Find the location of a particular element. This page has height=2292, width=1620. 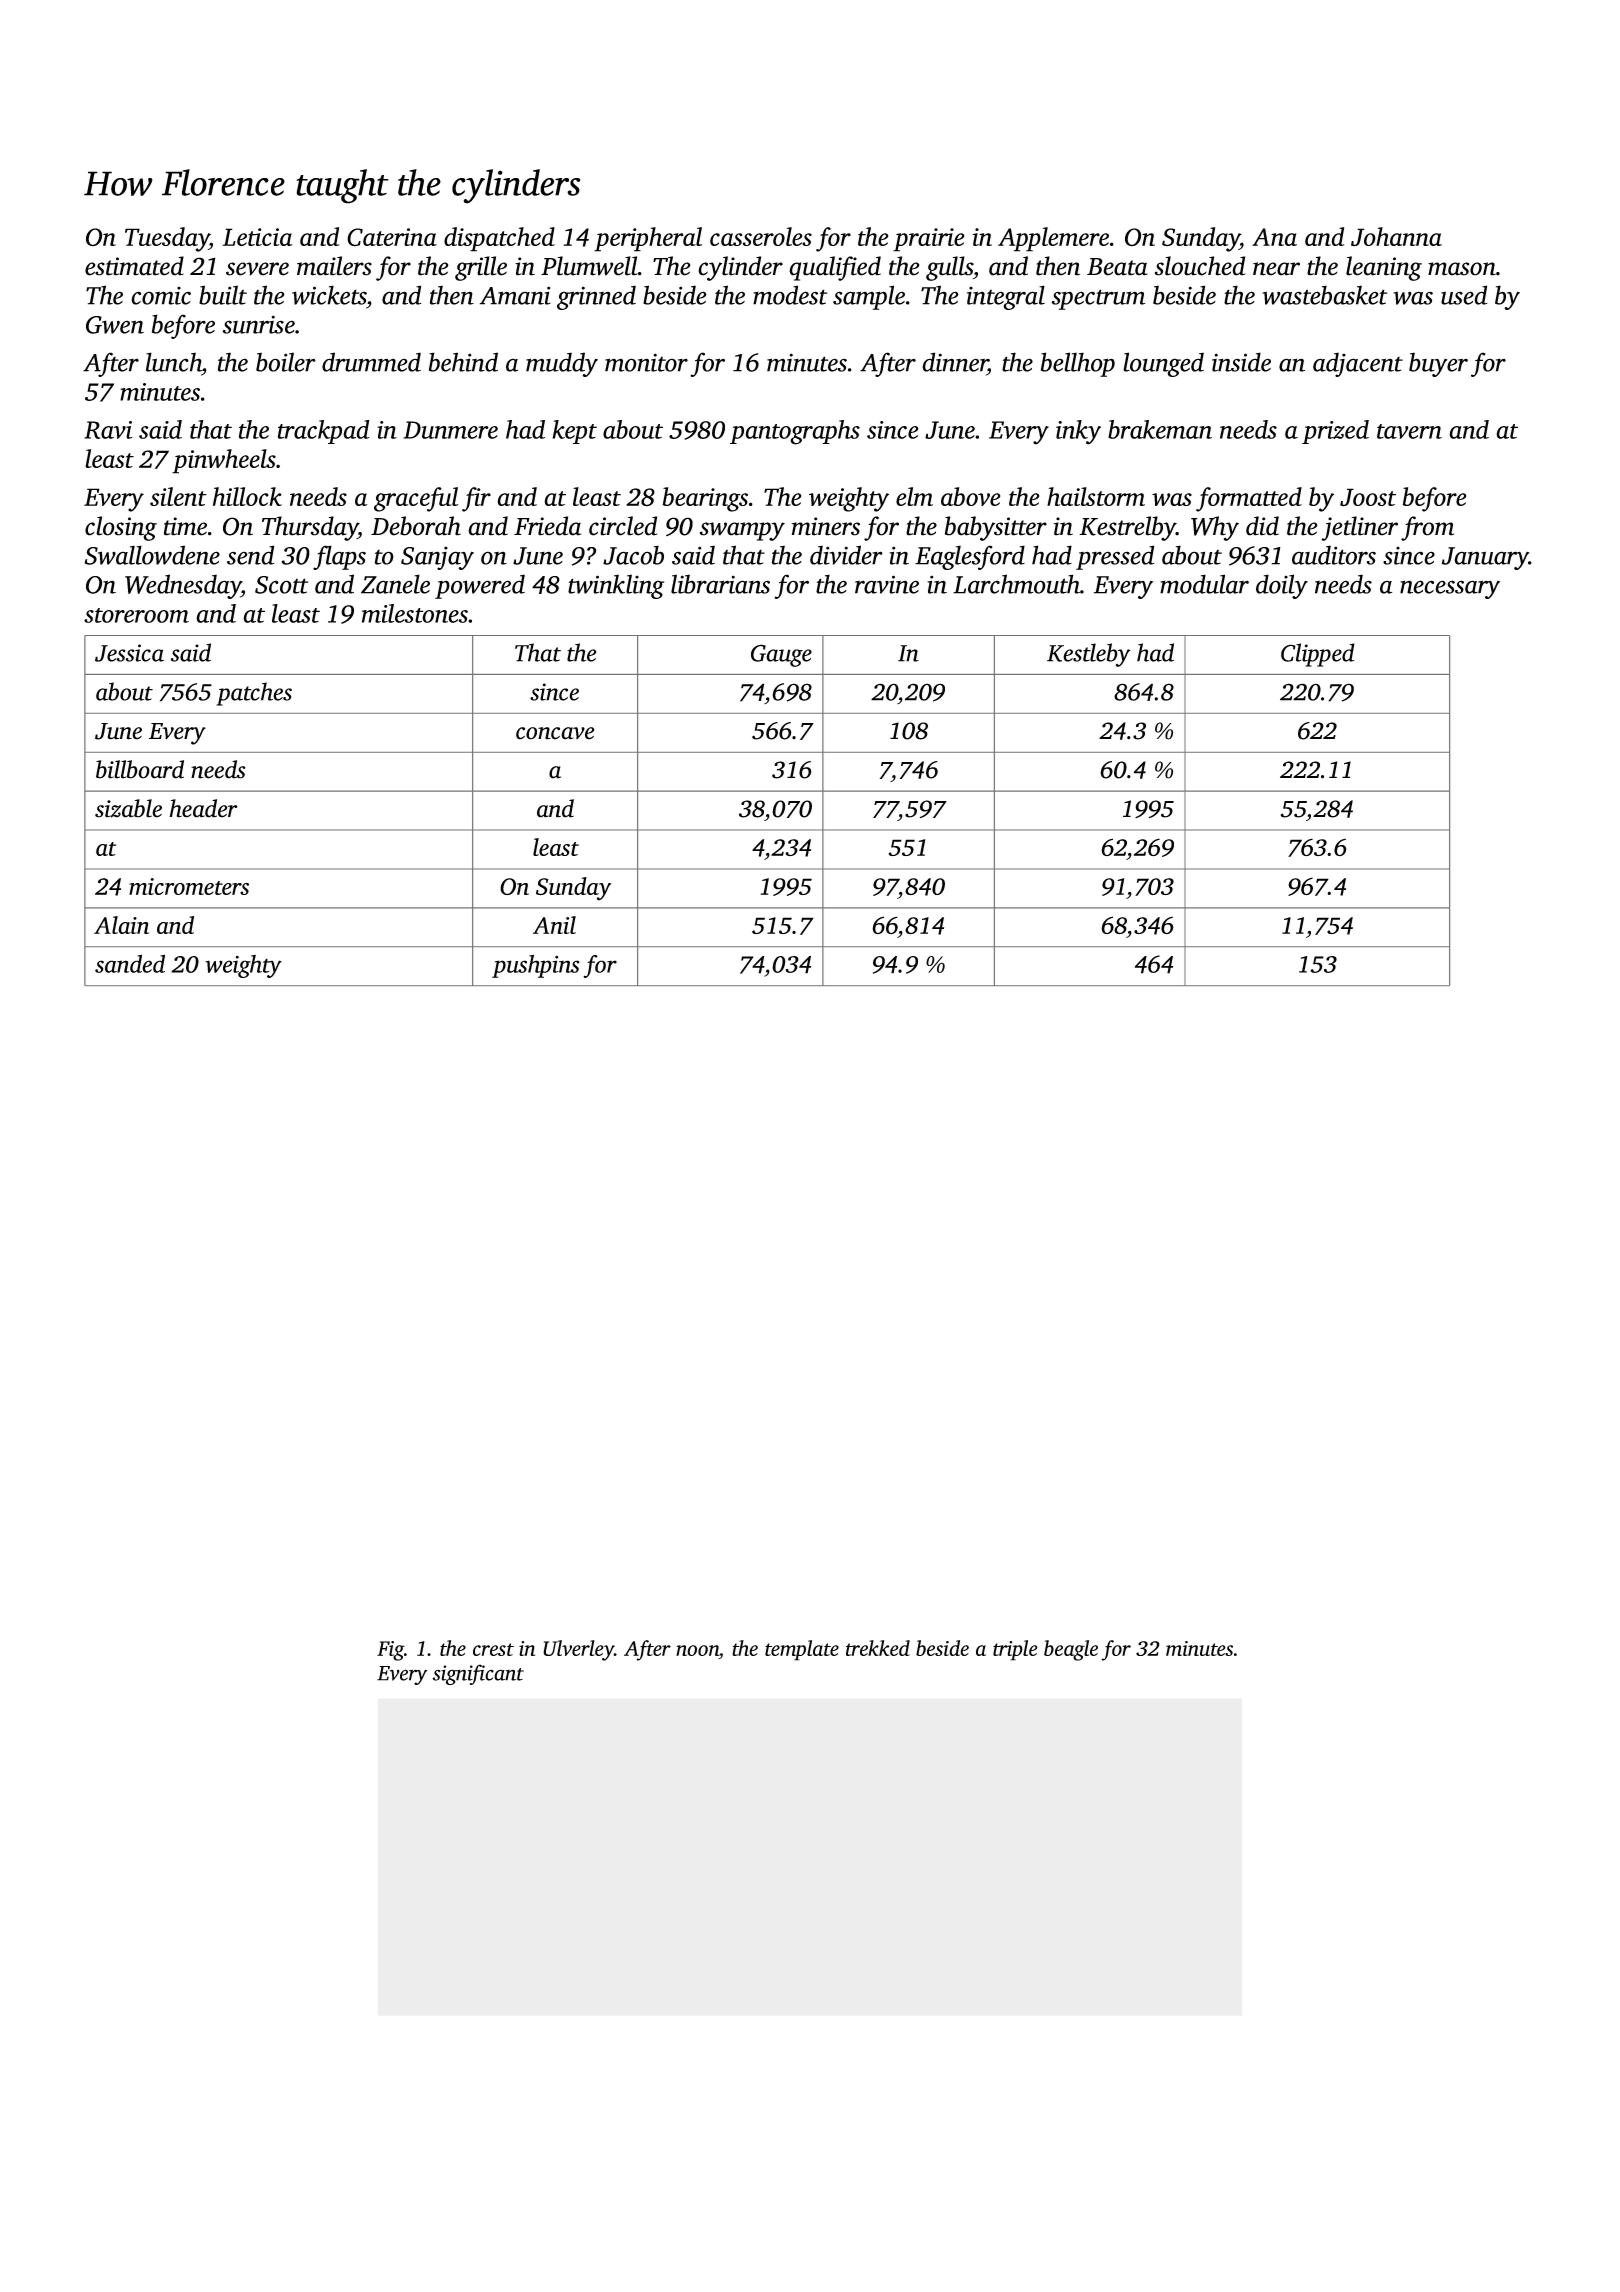

slouched is located at coordinates (1200, 266).
